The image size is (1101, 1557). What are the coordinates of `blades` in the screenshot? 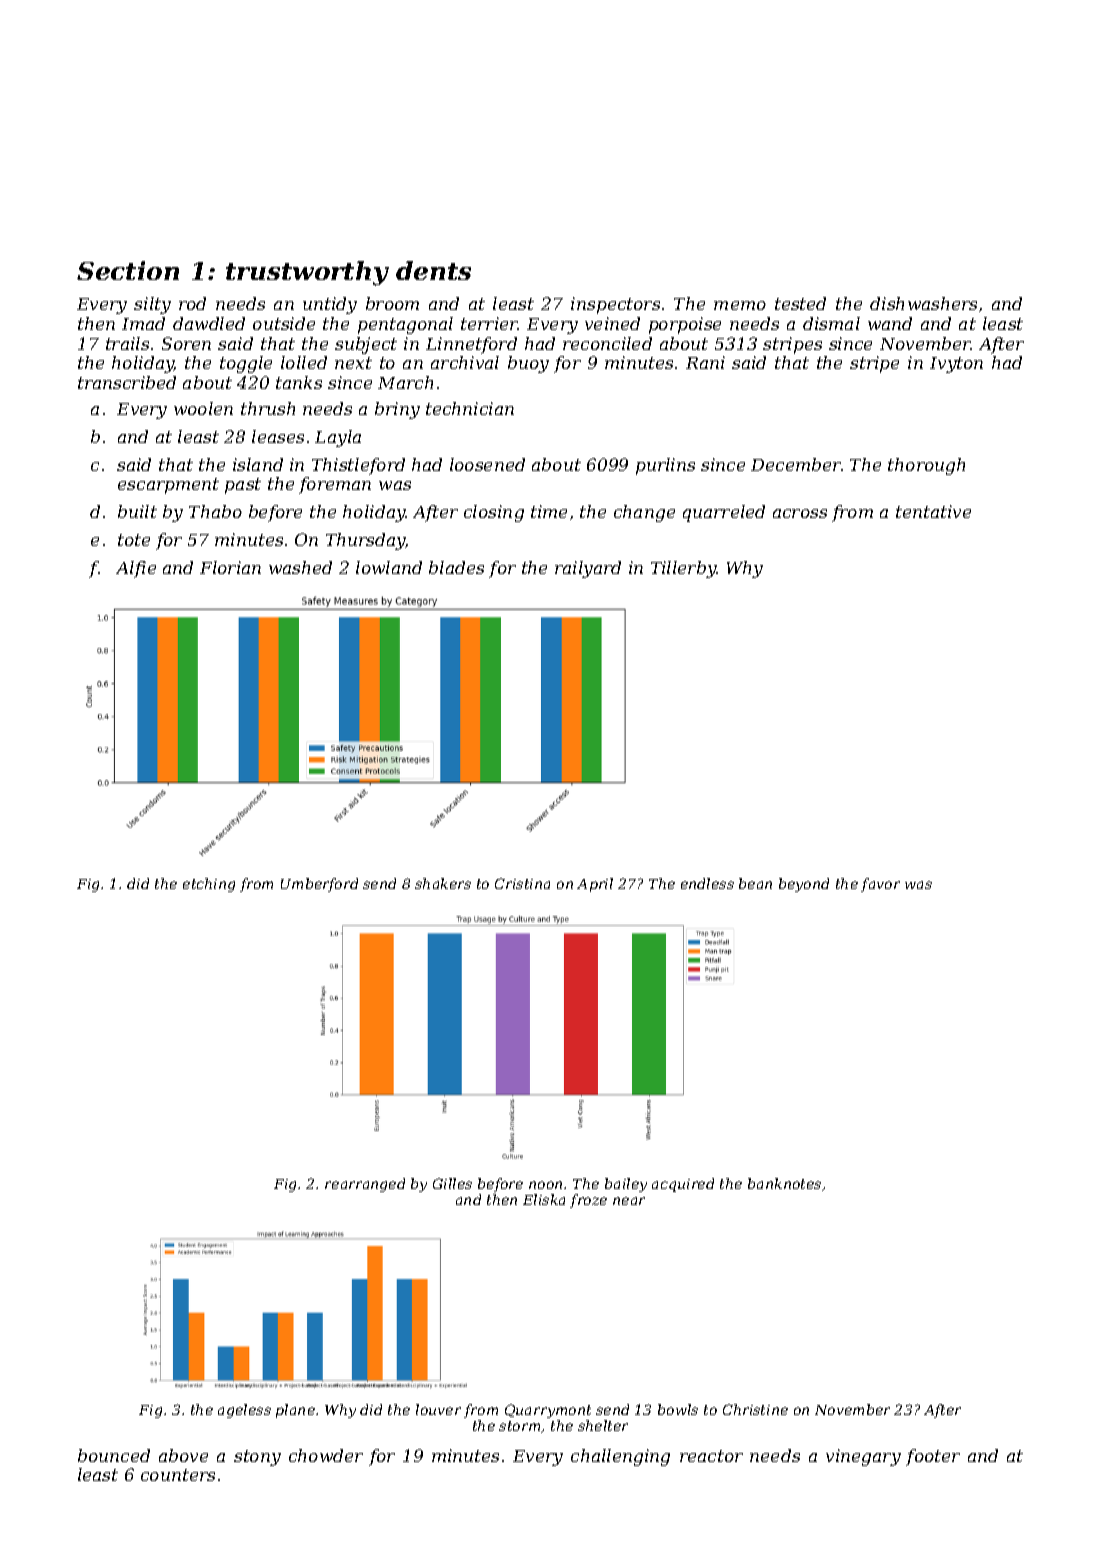 It's located at (456, 567).
